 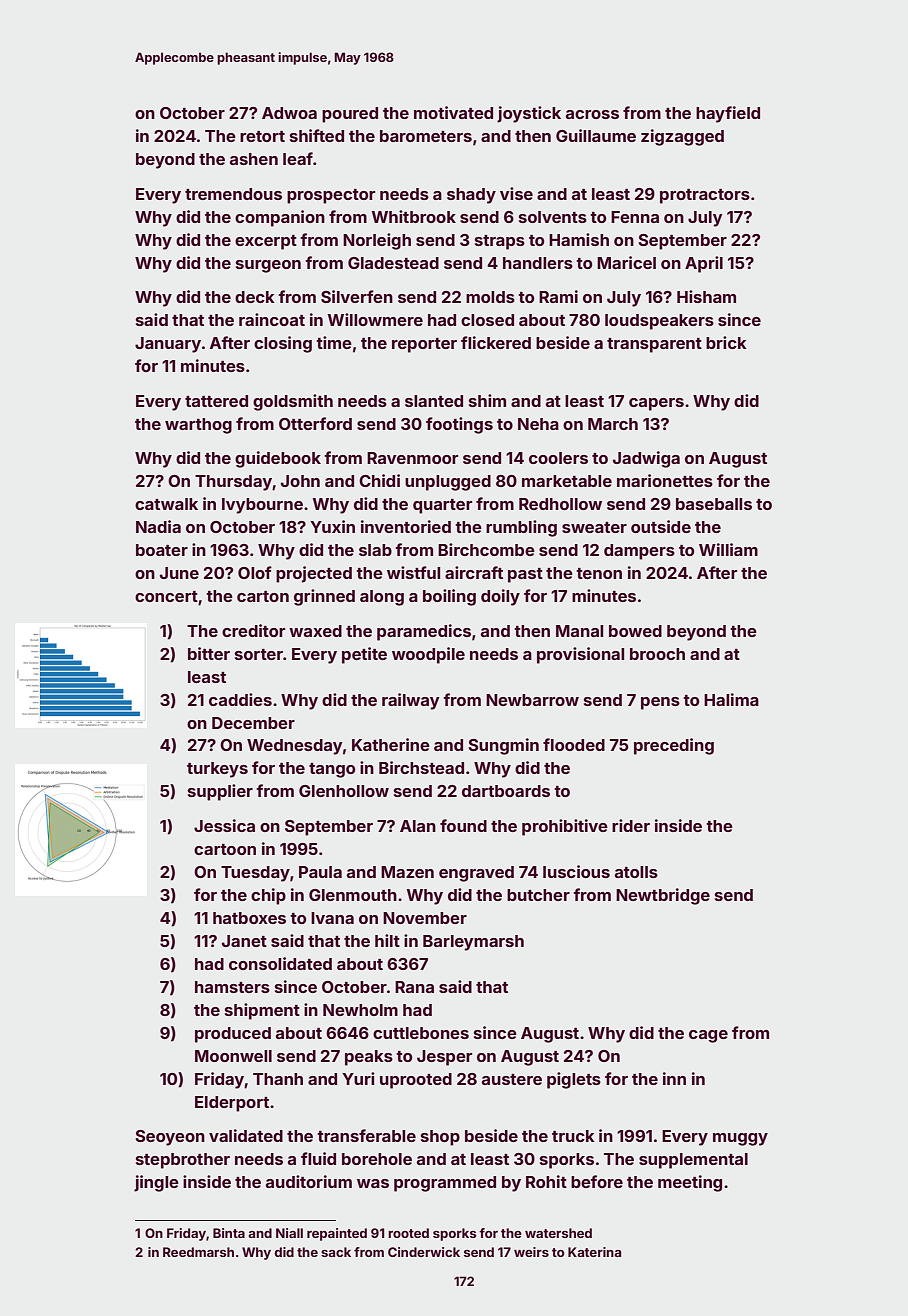 What do you see at coordinates (377, 241) in the page?
I see `Norleigh` at bounding box center [377, 241].
